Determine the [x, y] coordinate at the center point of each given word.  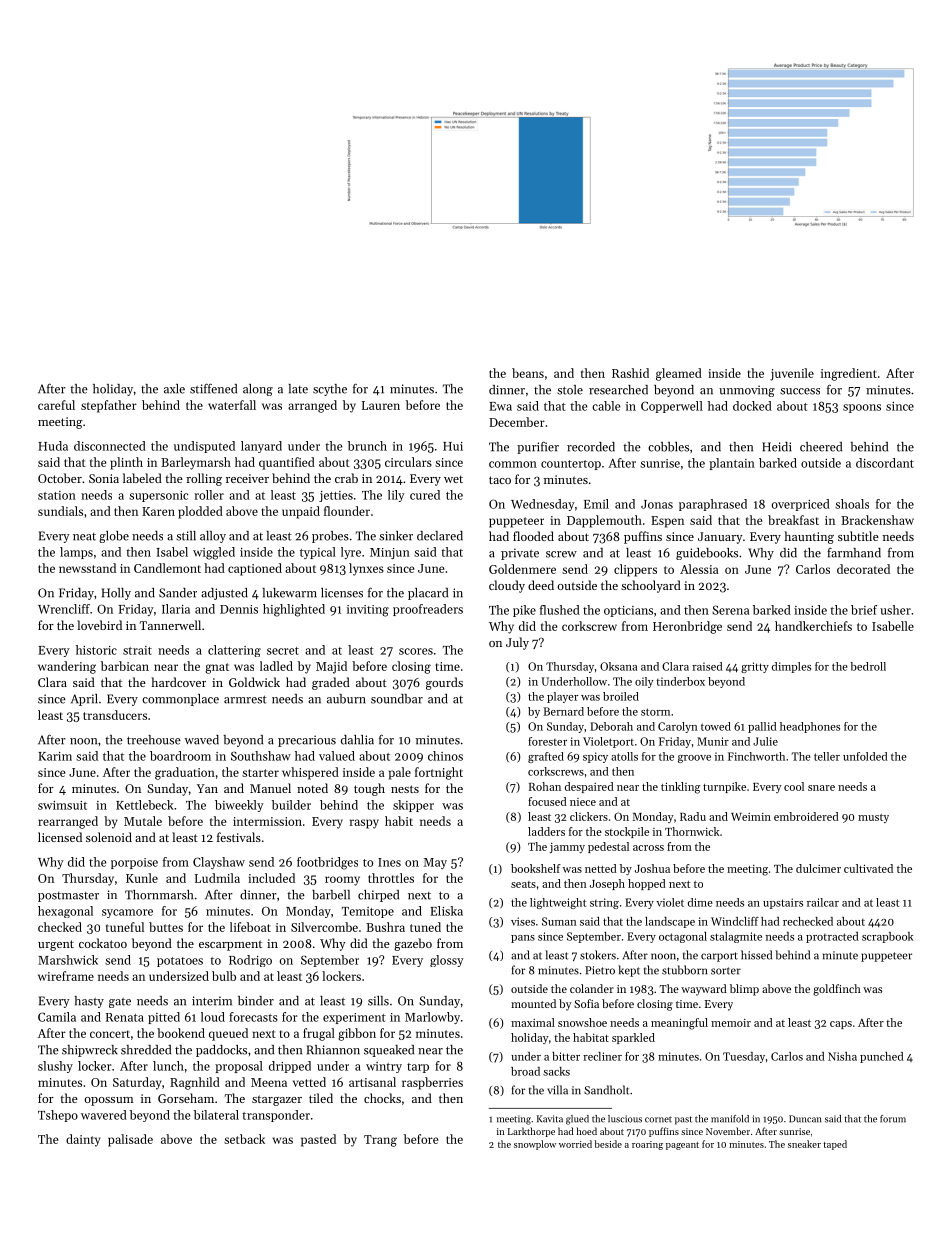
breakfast [793, 520]
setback [244, 1139]
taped [835, 1145]
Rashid [630, 373]
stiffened [213, 388]
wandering [67, 667]
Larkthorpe [531, 1132]
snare [821, 788]
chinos [445, 756]
